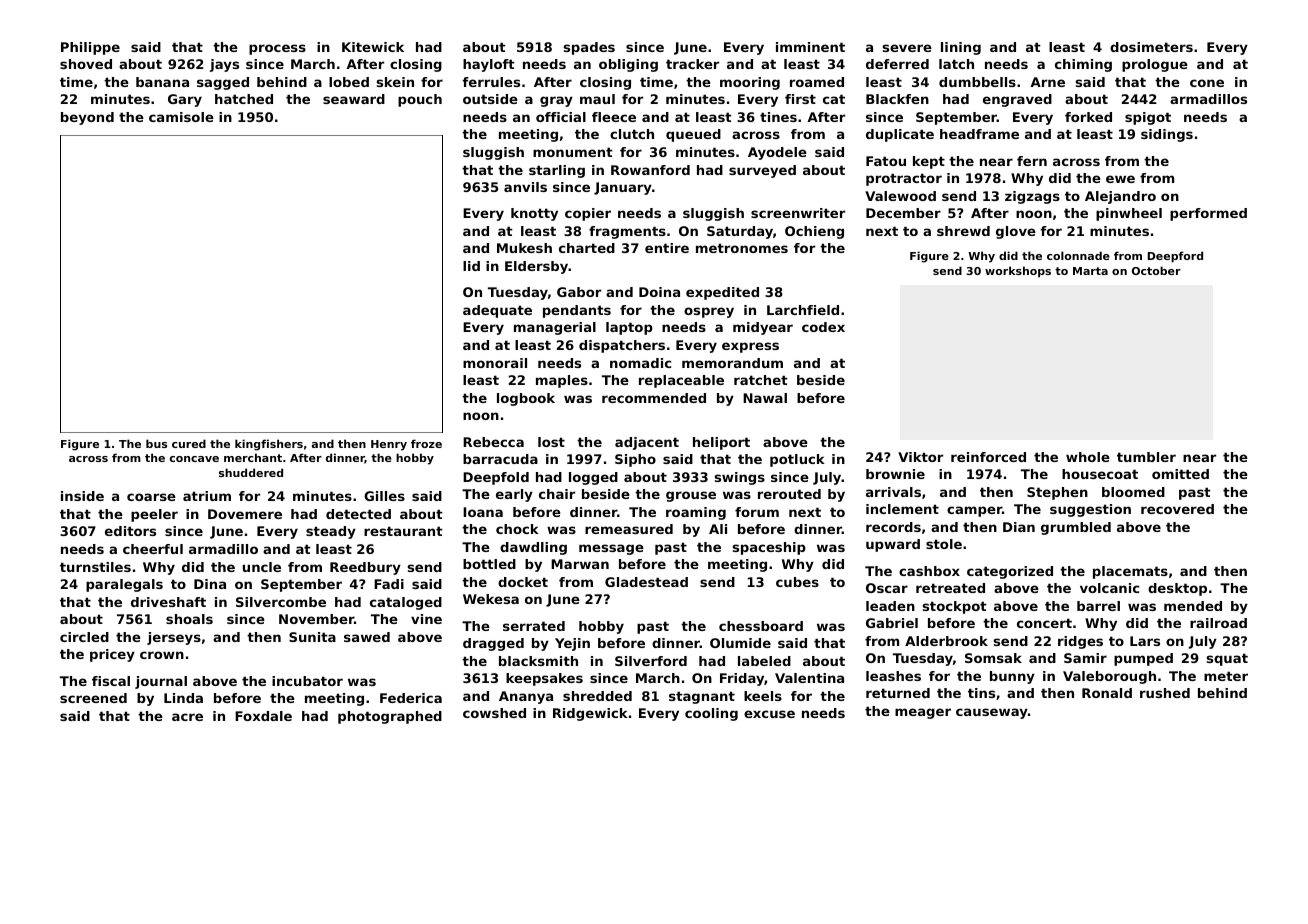 This image has height=924, width=1308. What do you see at coordinates (373, 47) in the image?
I see `Kitewick` at bounding box center [373, 47].
